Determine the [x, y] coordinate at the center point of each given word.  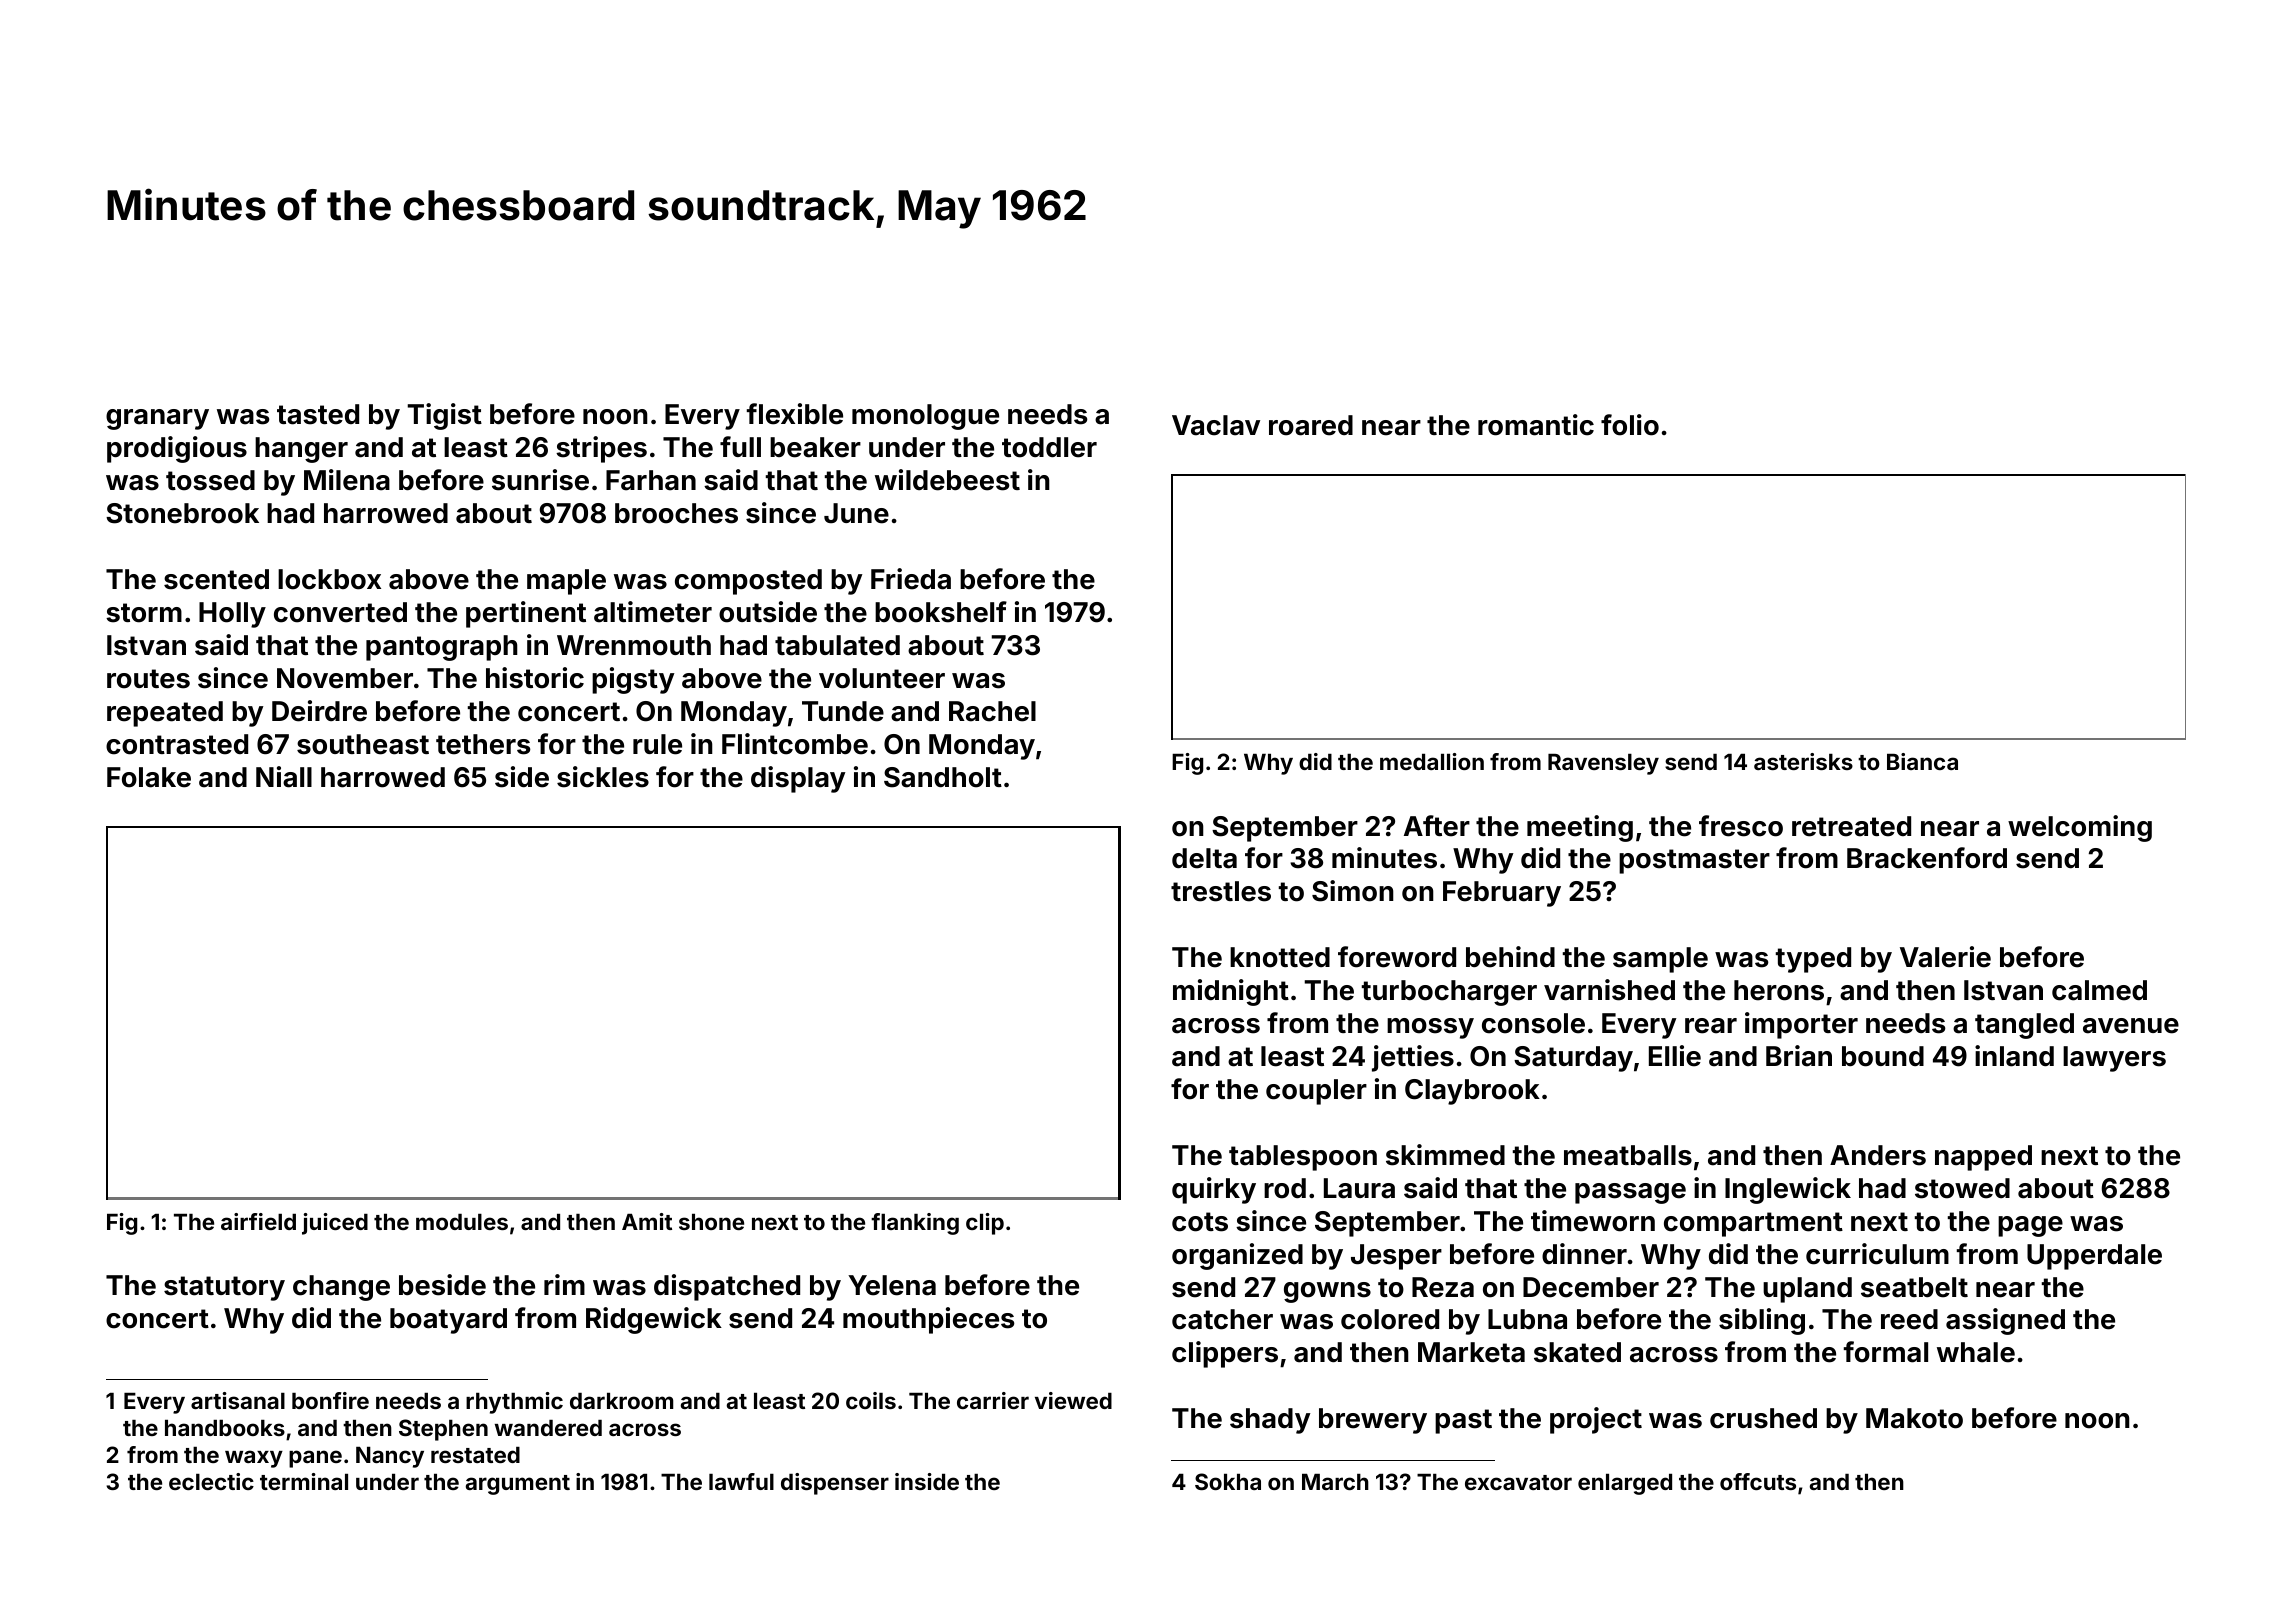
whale [1976, 1352]
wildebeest [947, 480]
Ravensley [1603, 764]
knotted [1280, 957]
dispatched [727, 1287]
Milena [347, 480]
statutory [224, 1288]
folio [1630, 425]
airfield [258, 1221]
